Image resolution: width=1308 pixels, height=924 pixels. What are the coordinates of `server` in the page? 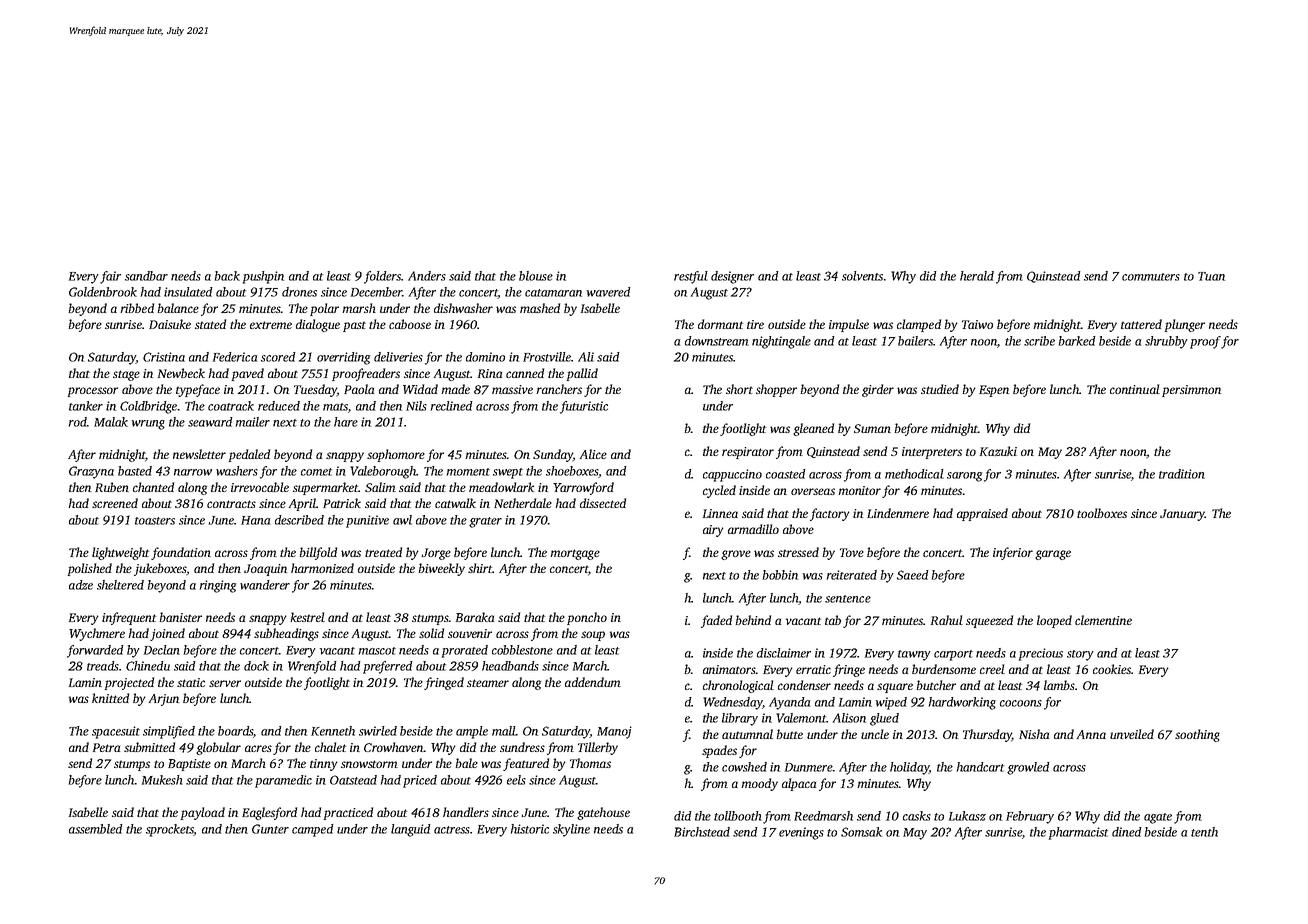 It's located at (225, 683).
